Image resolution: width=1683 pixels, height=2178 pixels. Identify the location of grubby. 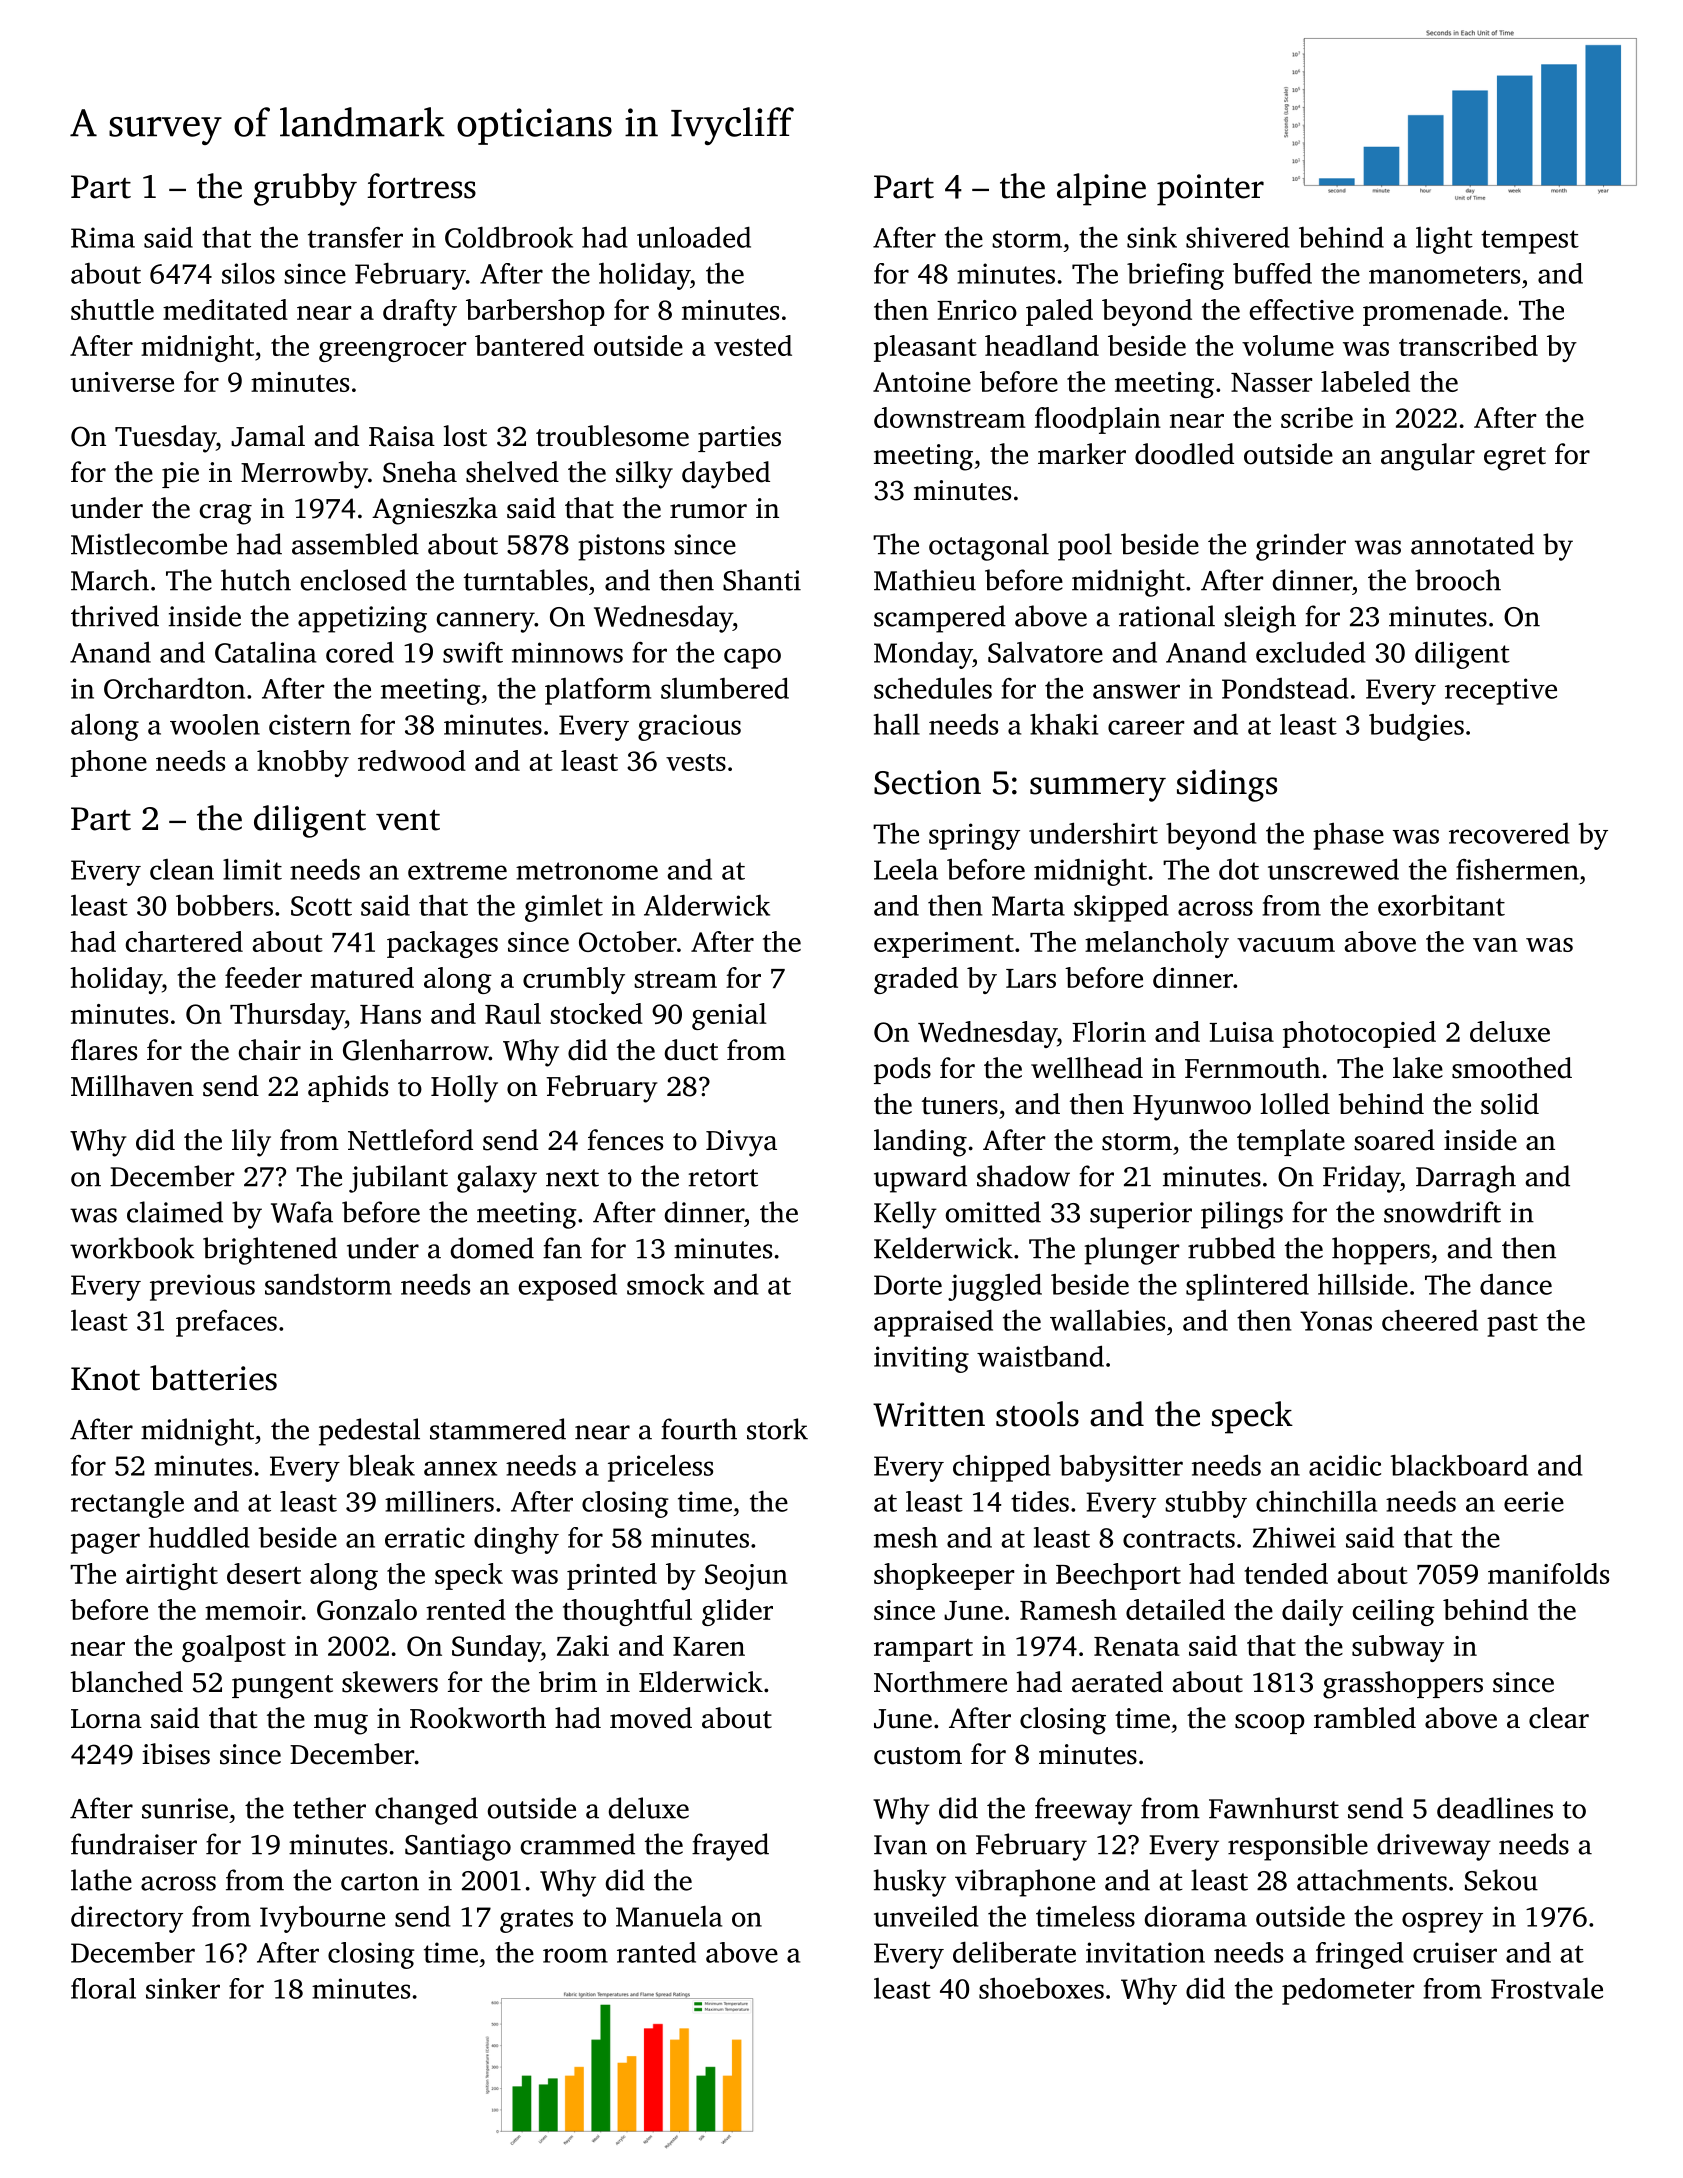
(305, 189).
